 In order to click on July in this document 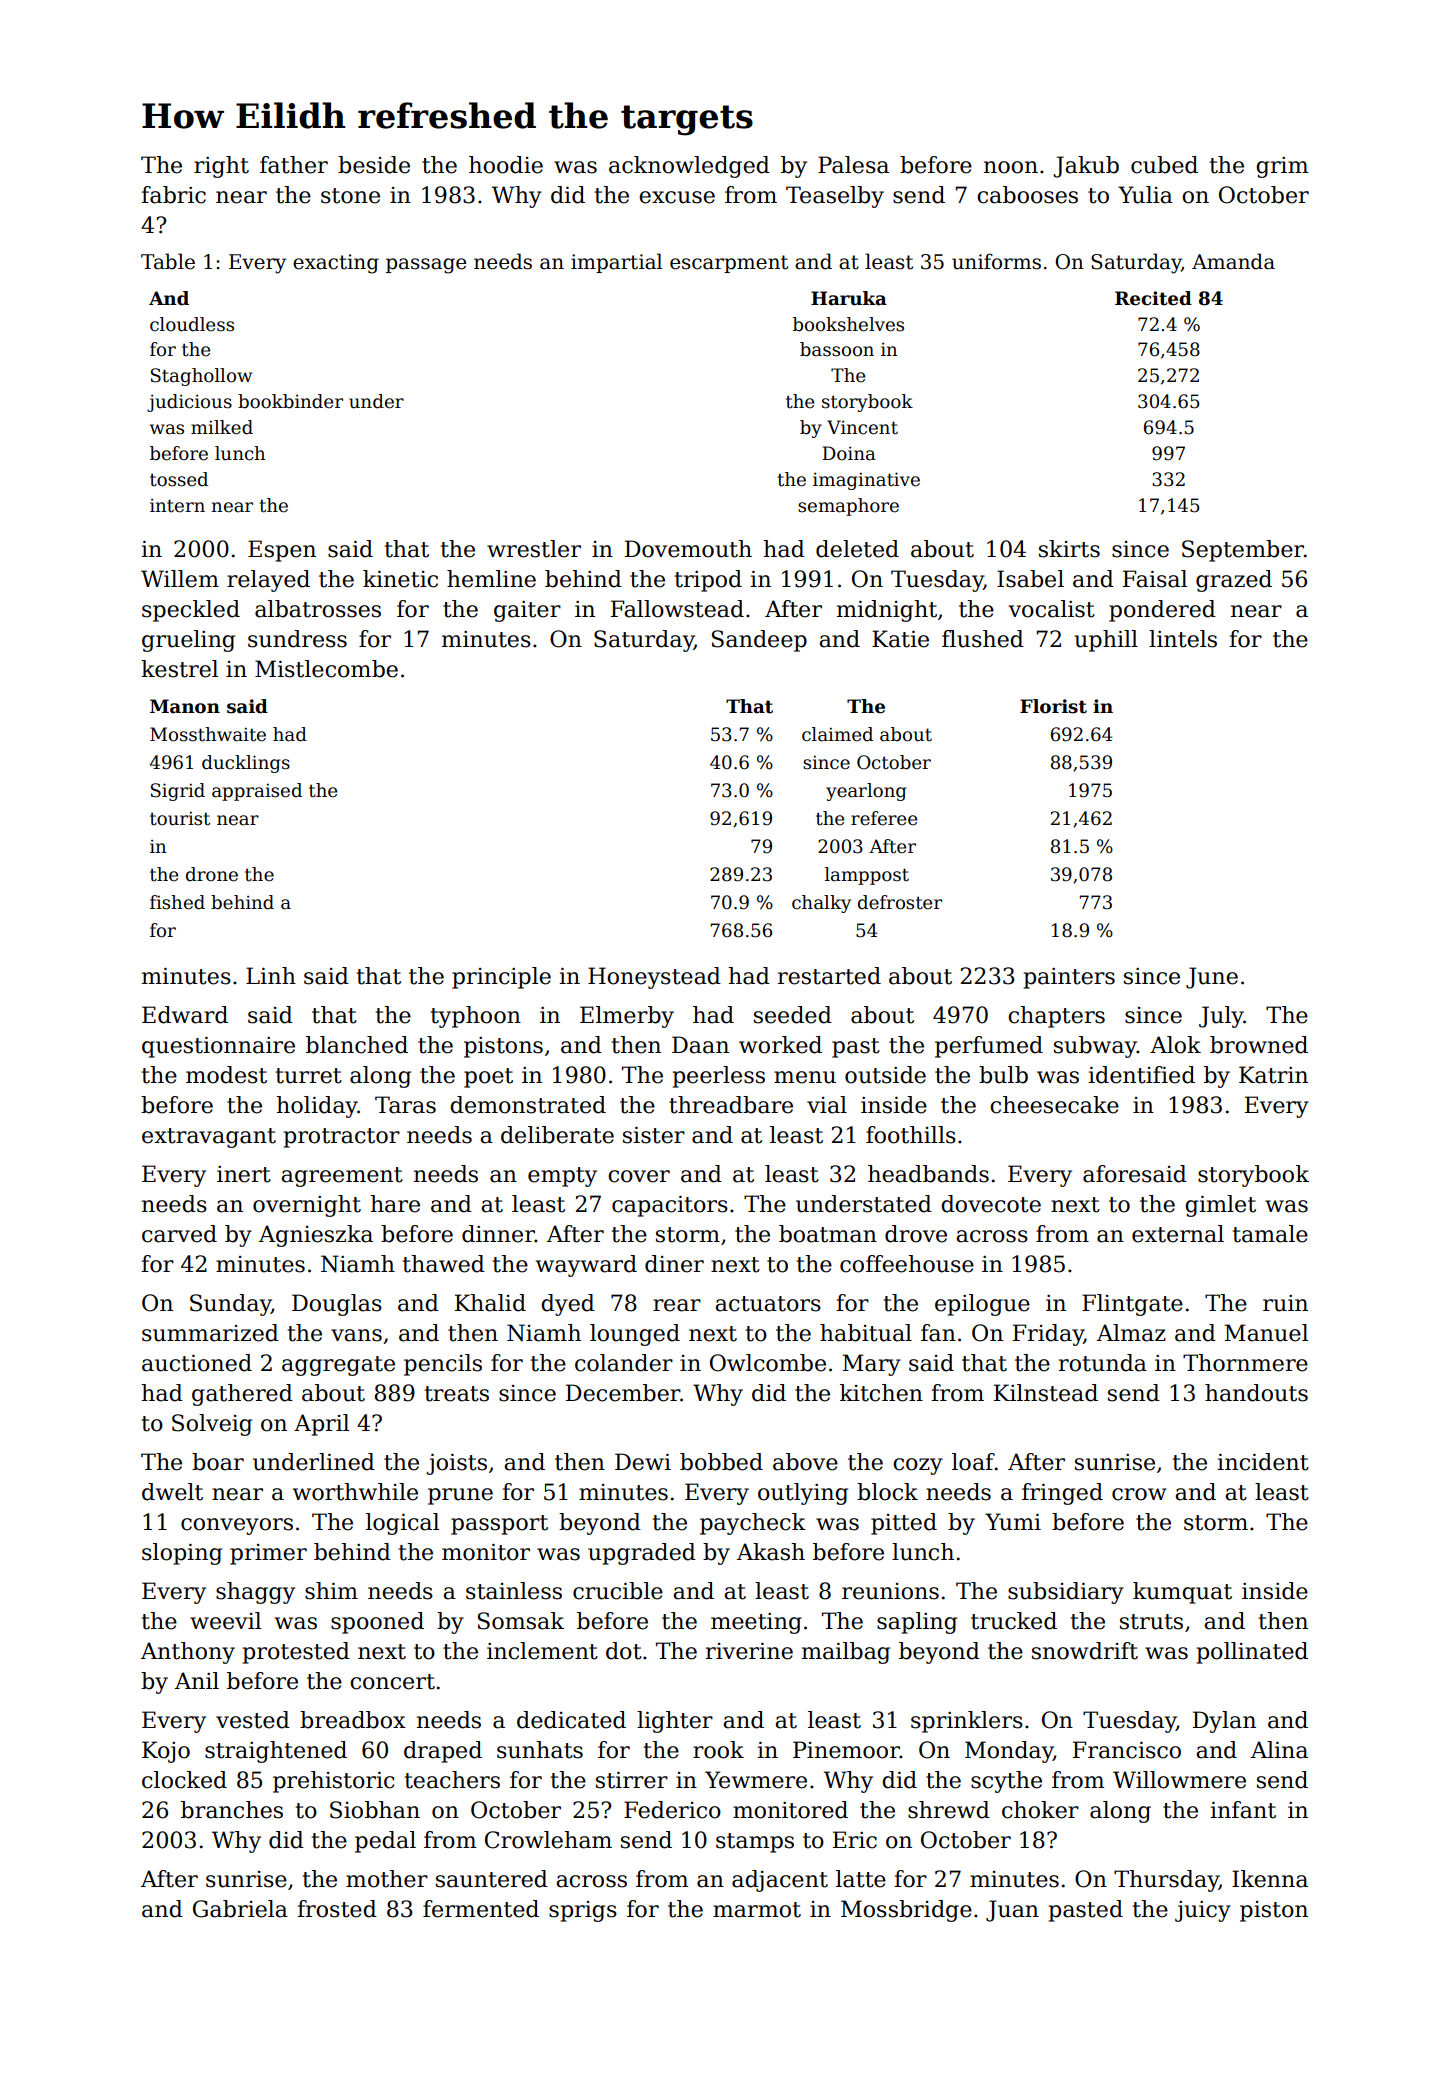, I will do `click(1221, 1017)`.
